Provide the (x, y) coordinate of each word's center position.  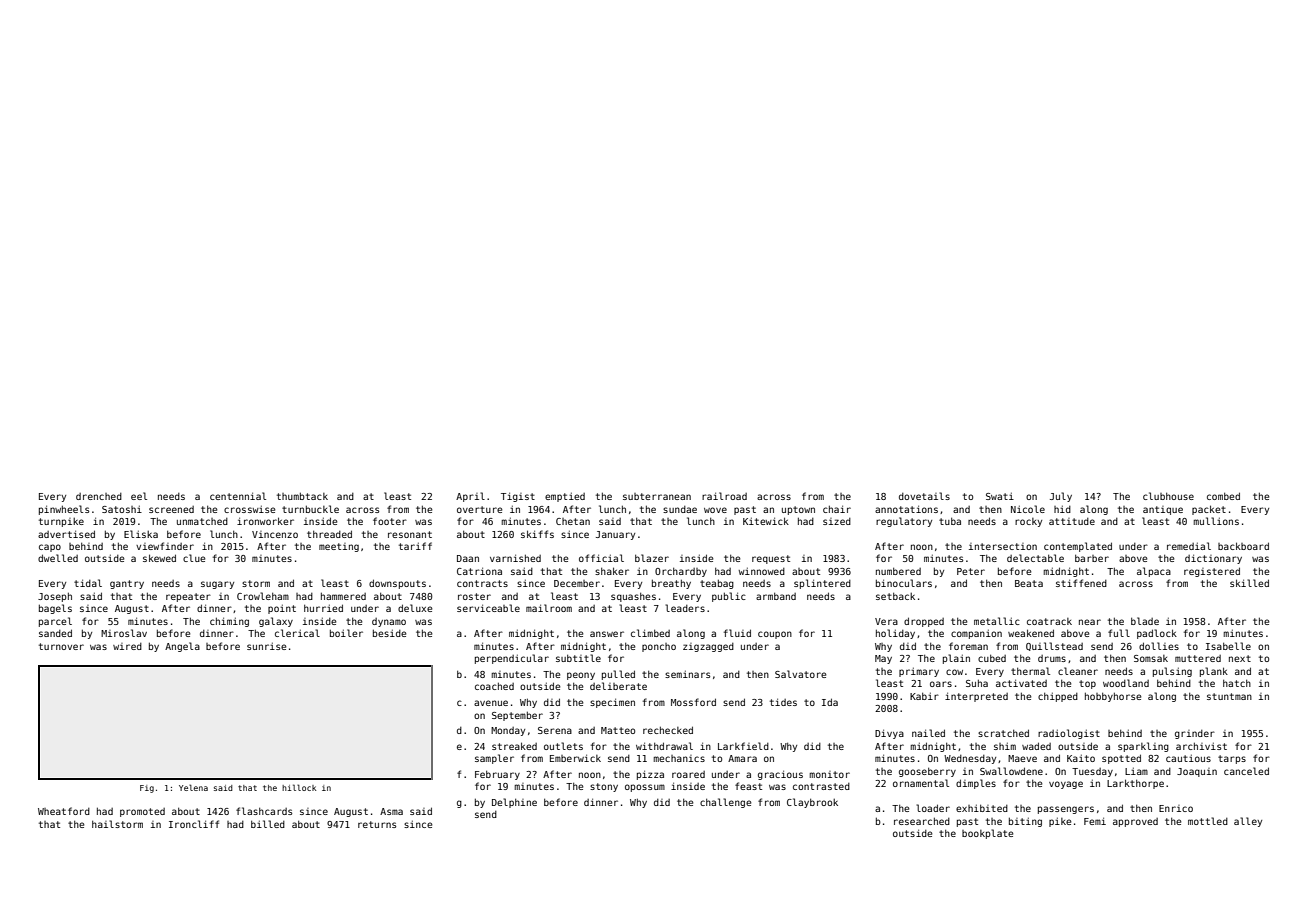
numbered (898, 571)
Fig (147, 789)
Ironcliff (194, 824)
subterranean (657, 496)
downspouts (397, 584)
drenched (99, 496)
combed (1223, 496)
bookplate (988, 834)
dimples (976, 784)
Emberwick (575, 758)
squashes (633, 597)
